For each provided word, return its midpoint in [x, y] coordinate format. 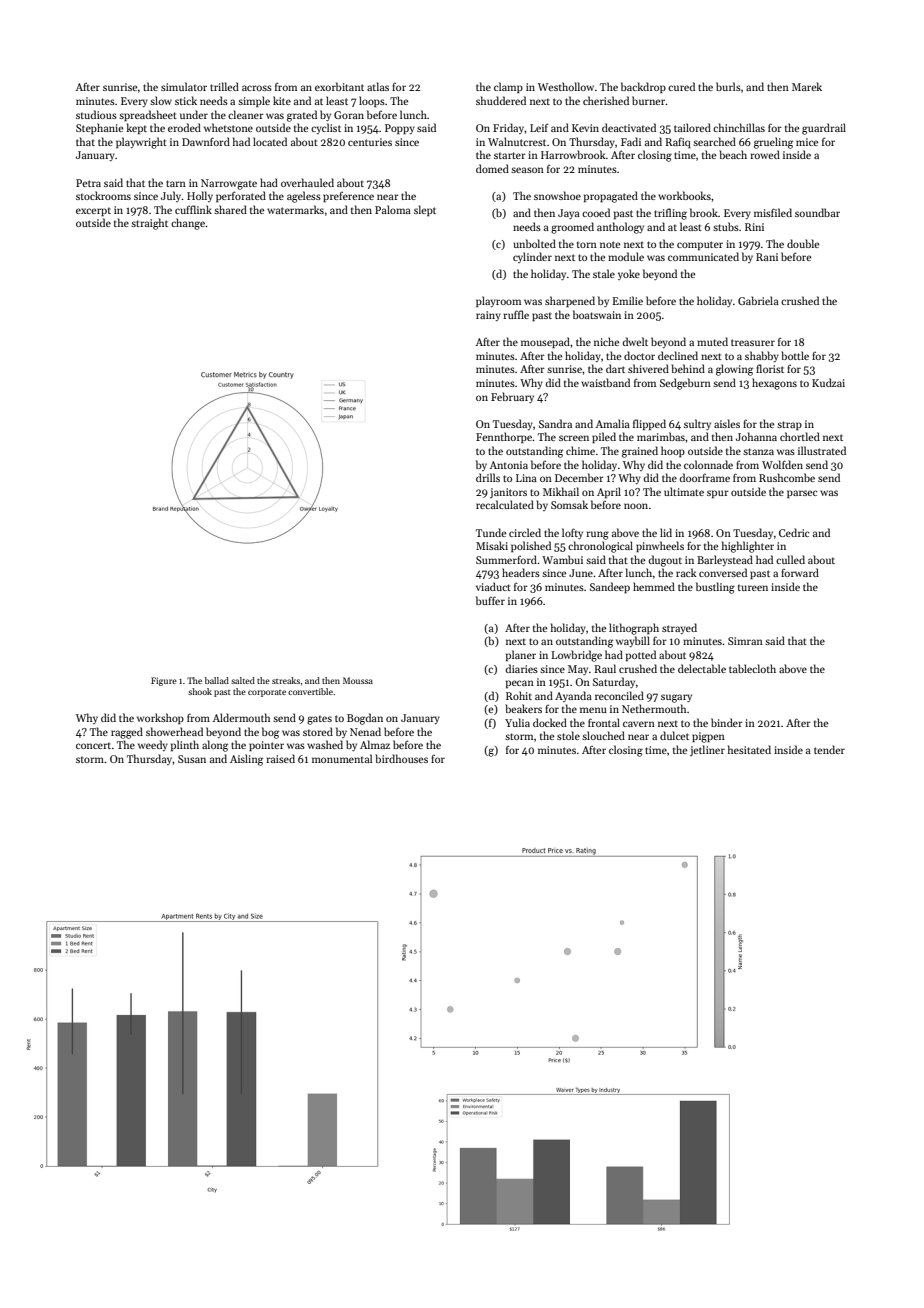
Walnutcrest [517, 141]
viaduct [493, 586]
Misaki [492, 545]
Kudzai [828, 382]
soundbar [817, 212]
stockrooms [103, 195]
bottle [795, 355]
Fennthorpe [504, 437]
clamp [508, 87]
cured [681, 86]
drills [488, 477]
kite [282, 100]
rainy [488, 316]
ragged [127, 733]
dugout [665, 561]
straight [149, 224]
